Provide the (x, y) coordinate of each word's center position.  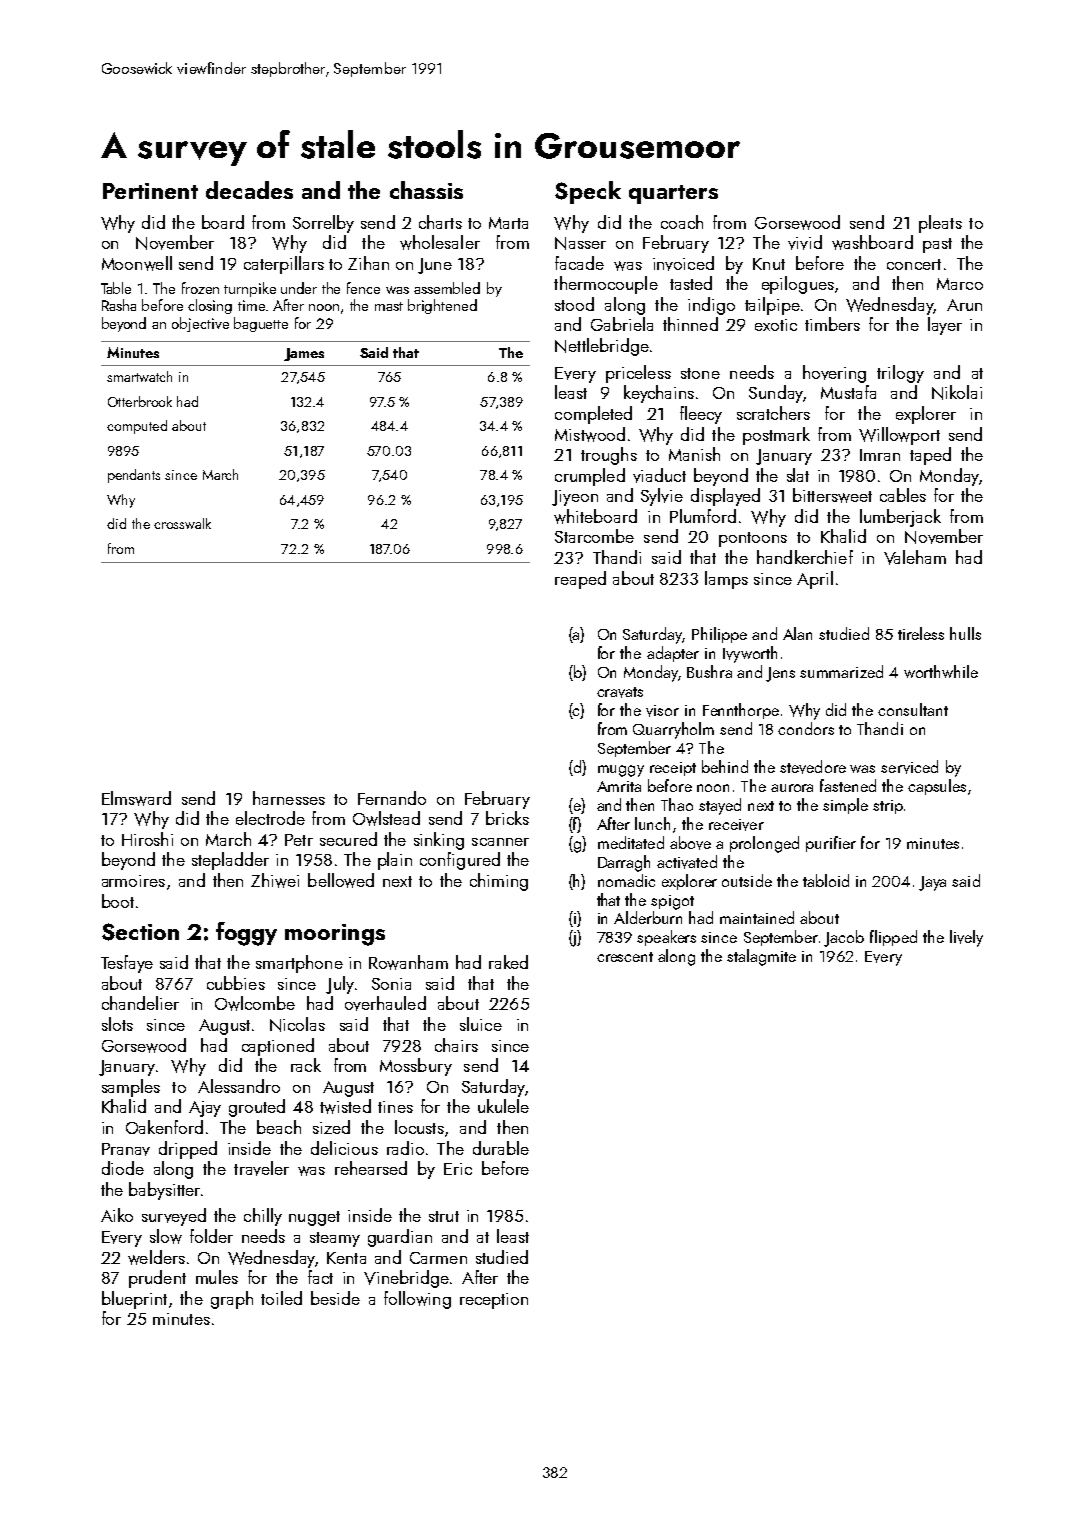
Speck (588, 192)
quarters (673, 194)
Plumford (703, 516)
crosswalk (182, 523)
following (417, 1300)
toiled (281, 1298)
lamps (726, 580)
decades (249, 190)
